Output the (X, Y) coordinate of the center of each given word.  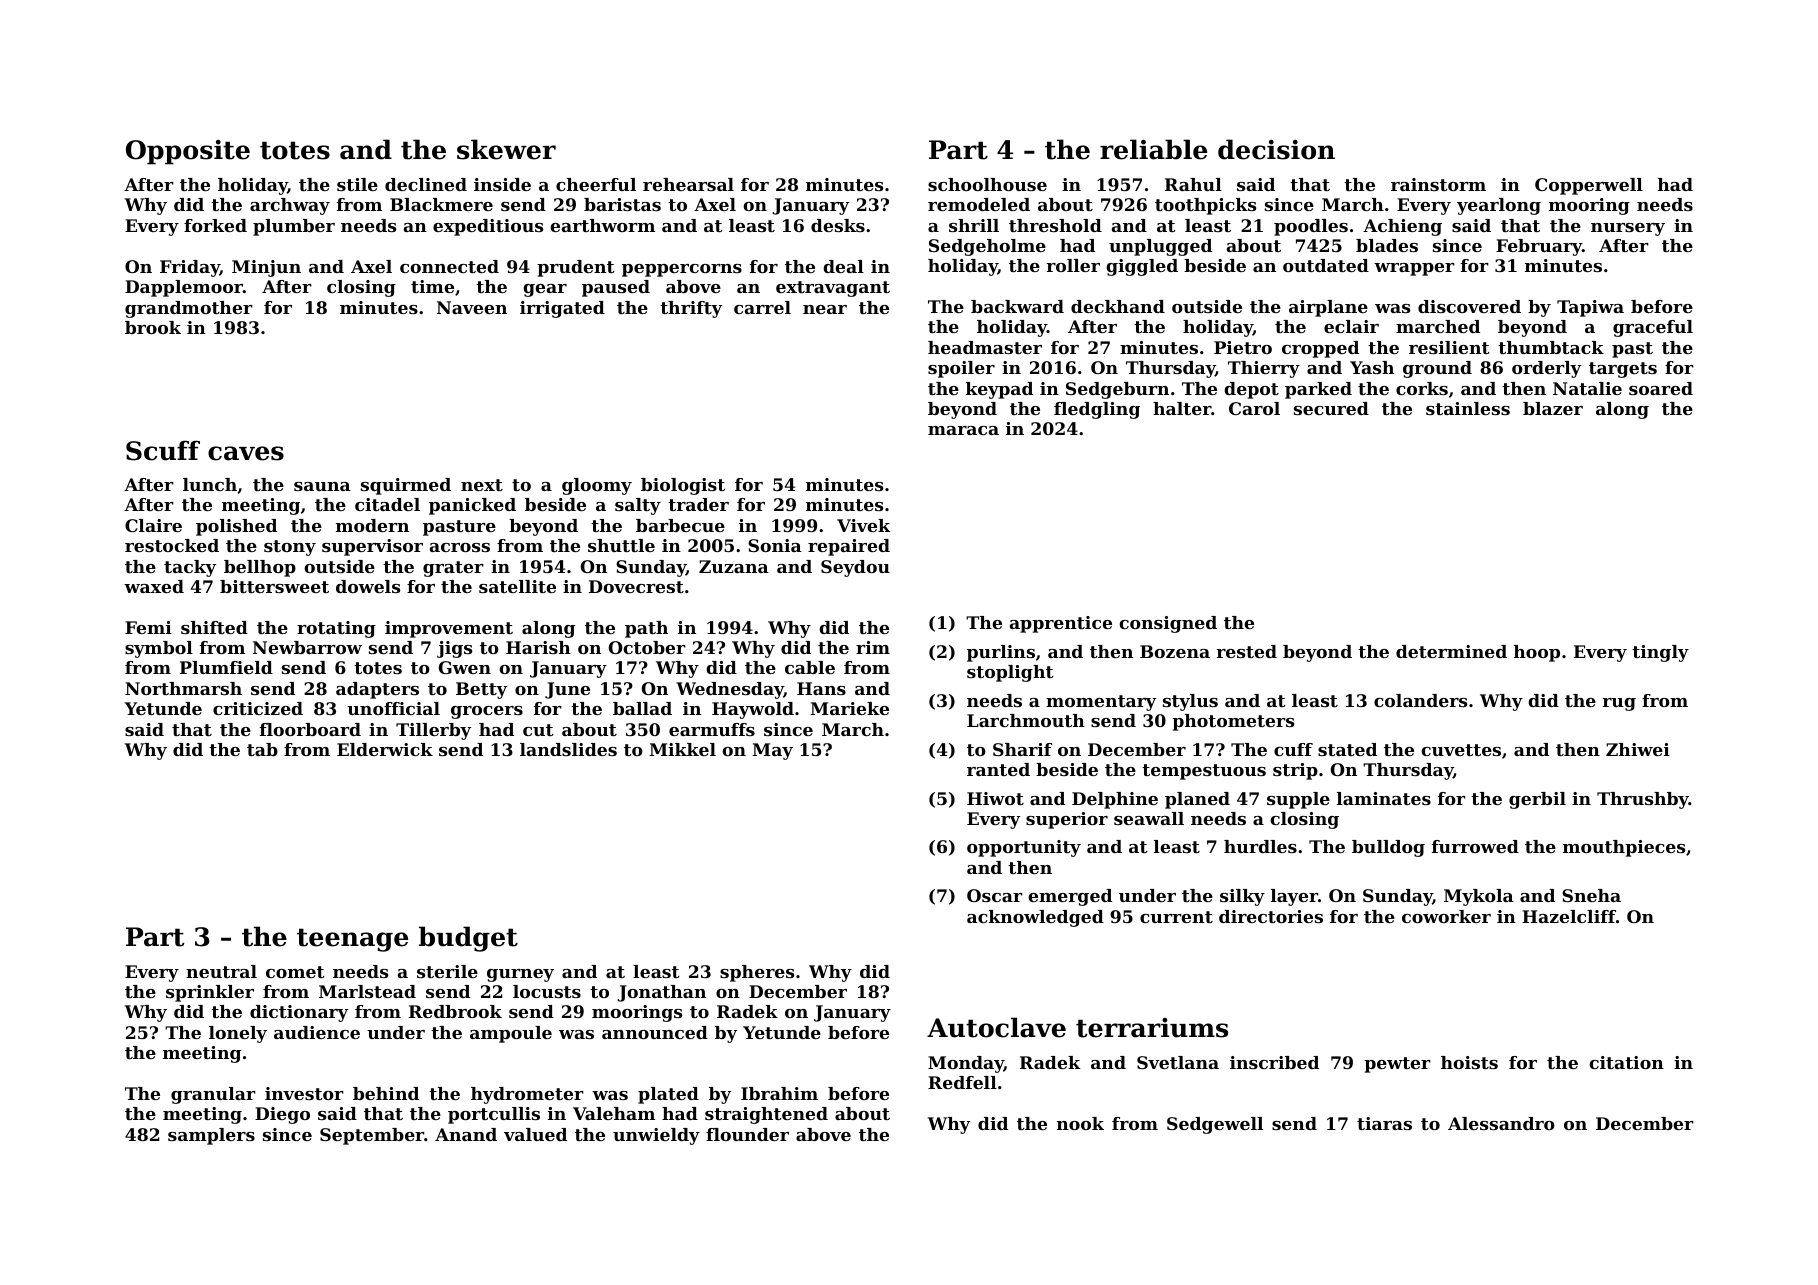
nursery (1628, 229)
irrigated (562, 309)
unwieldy (656, 1136)
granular (213, 1095)
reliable (1153, 149)
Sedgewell (1215, 1125)
